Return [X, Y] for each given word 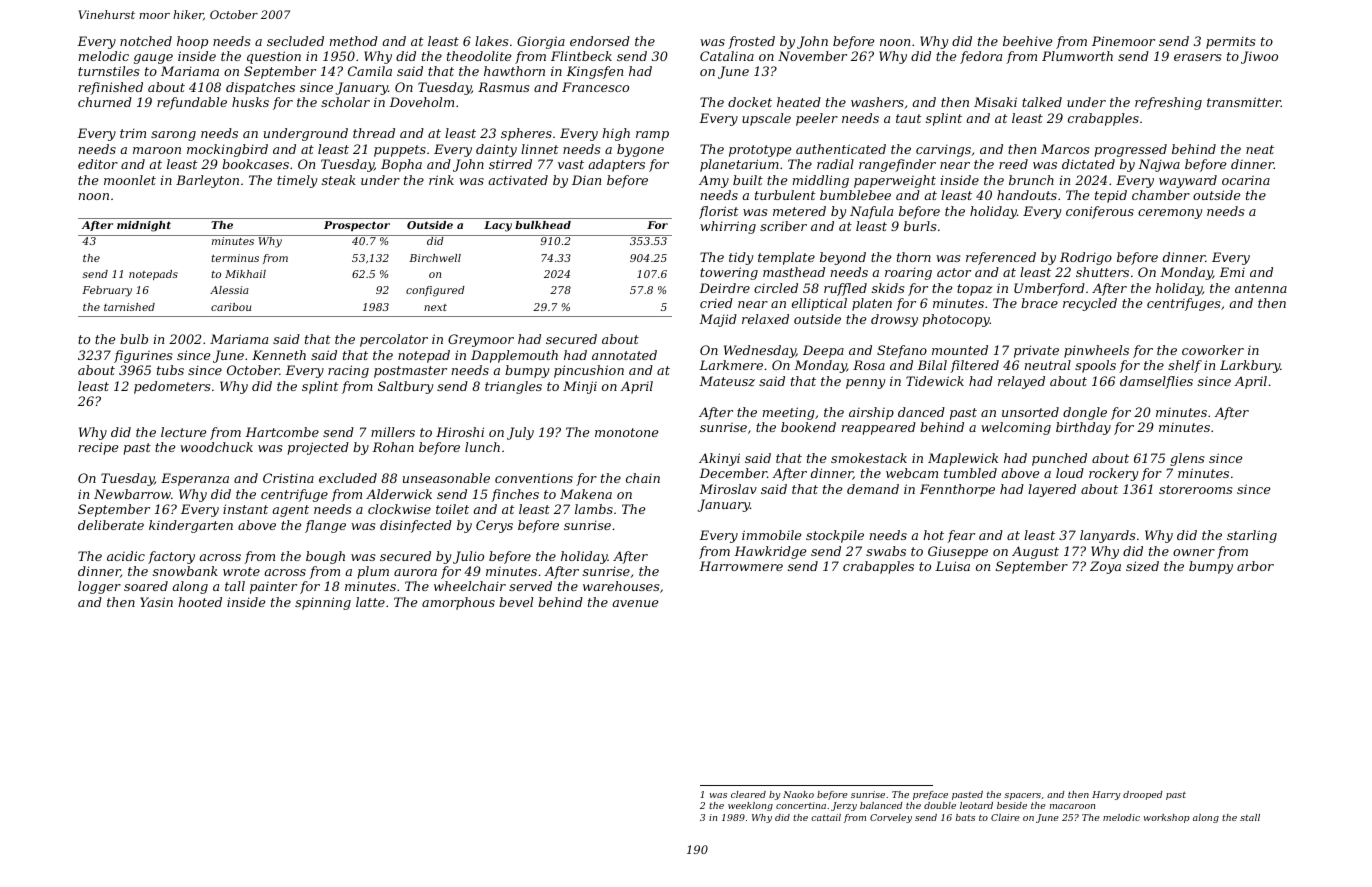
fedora [981, 57]
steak [339, 180]
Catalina [727, 56]
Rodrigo [1086, 258]
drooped [1143, 795]
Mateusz [727, 381]
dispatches [260, 88]
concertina [801, 805]
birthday [1083, 428]
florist [719, 212]
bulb [134, 339]
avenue [635, 603]
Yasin [156, 602]
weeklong [750, 806]
